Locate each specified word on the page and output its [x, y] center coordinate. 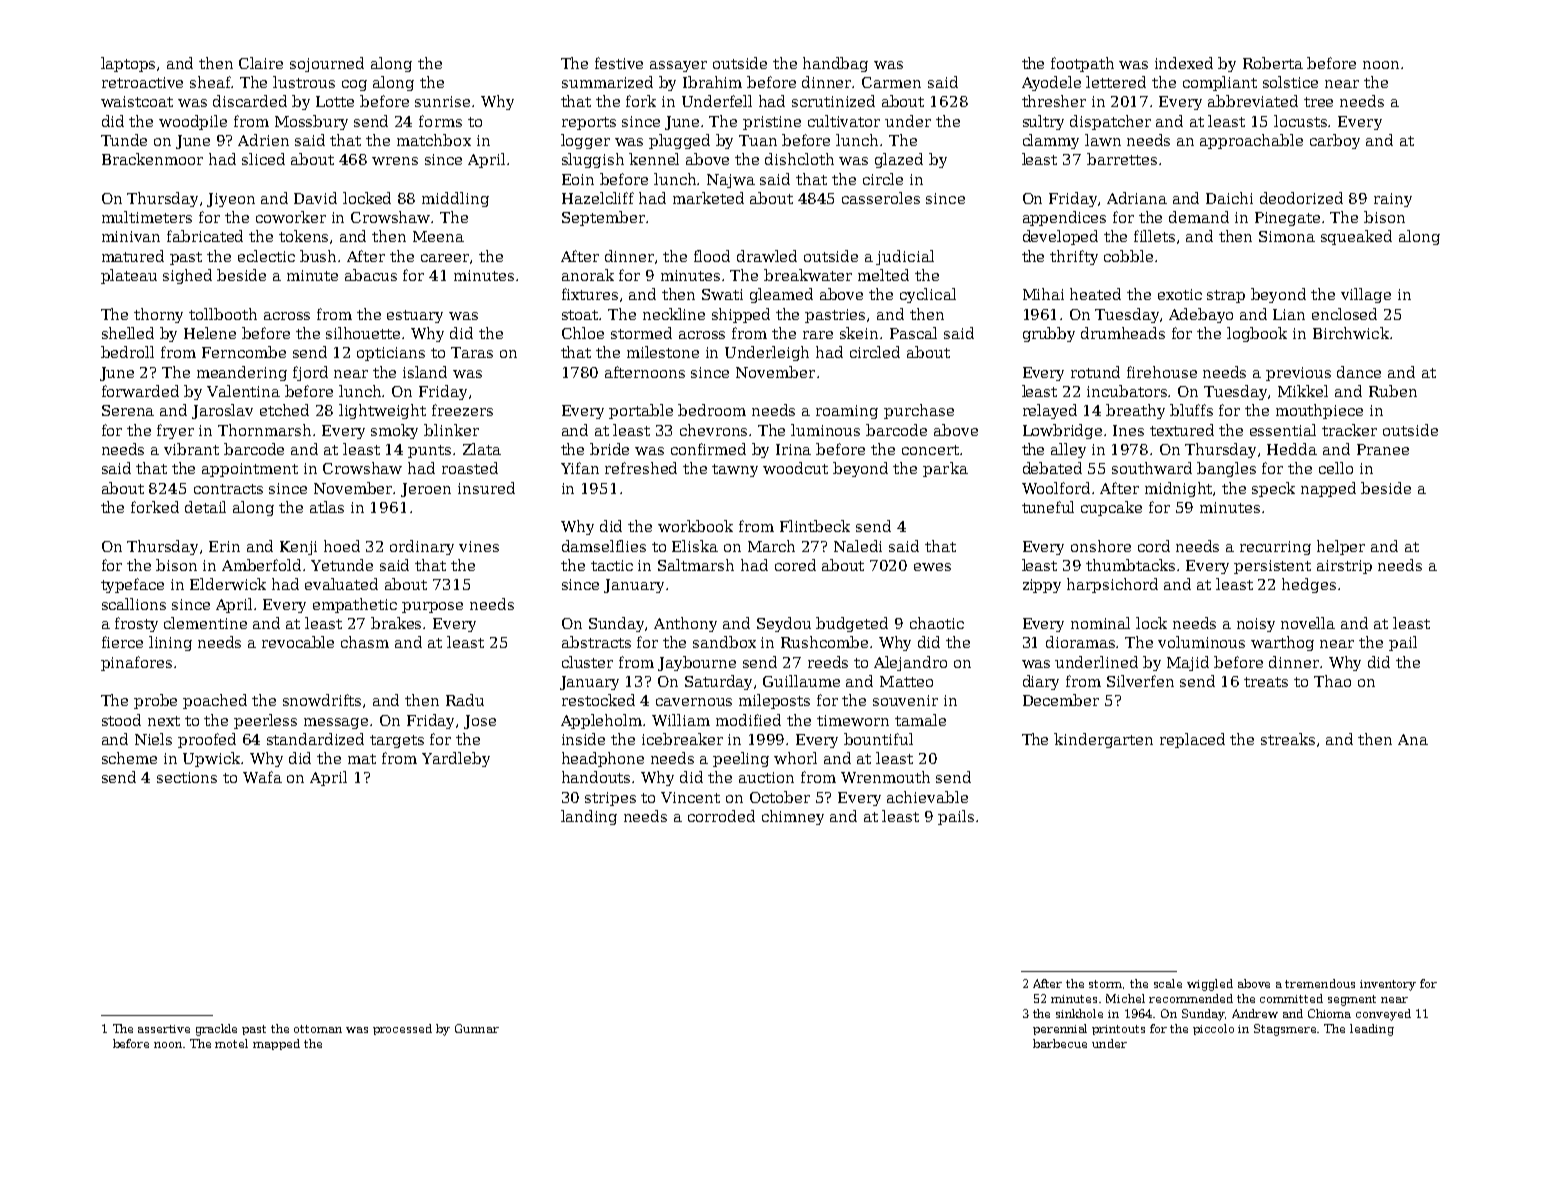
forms [440, 121]
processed [402, 1029]
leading [1372, 1030]
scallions [134, 604]
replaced [1192, 740]
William [681, 720]
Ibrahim [712, 82]
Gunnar [477, 1028]
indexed [1184, 63]
